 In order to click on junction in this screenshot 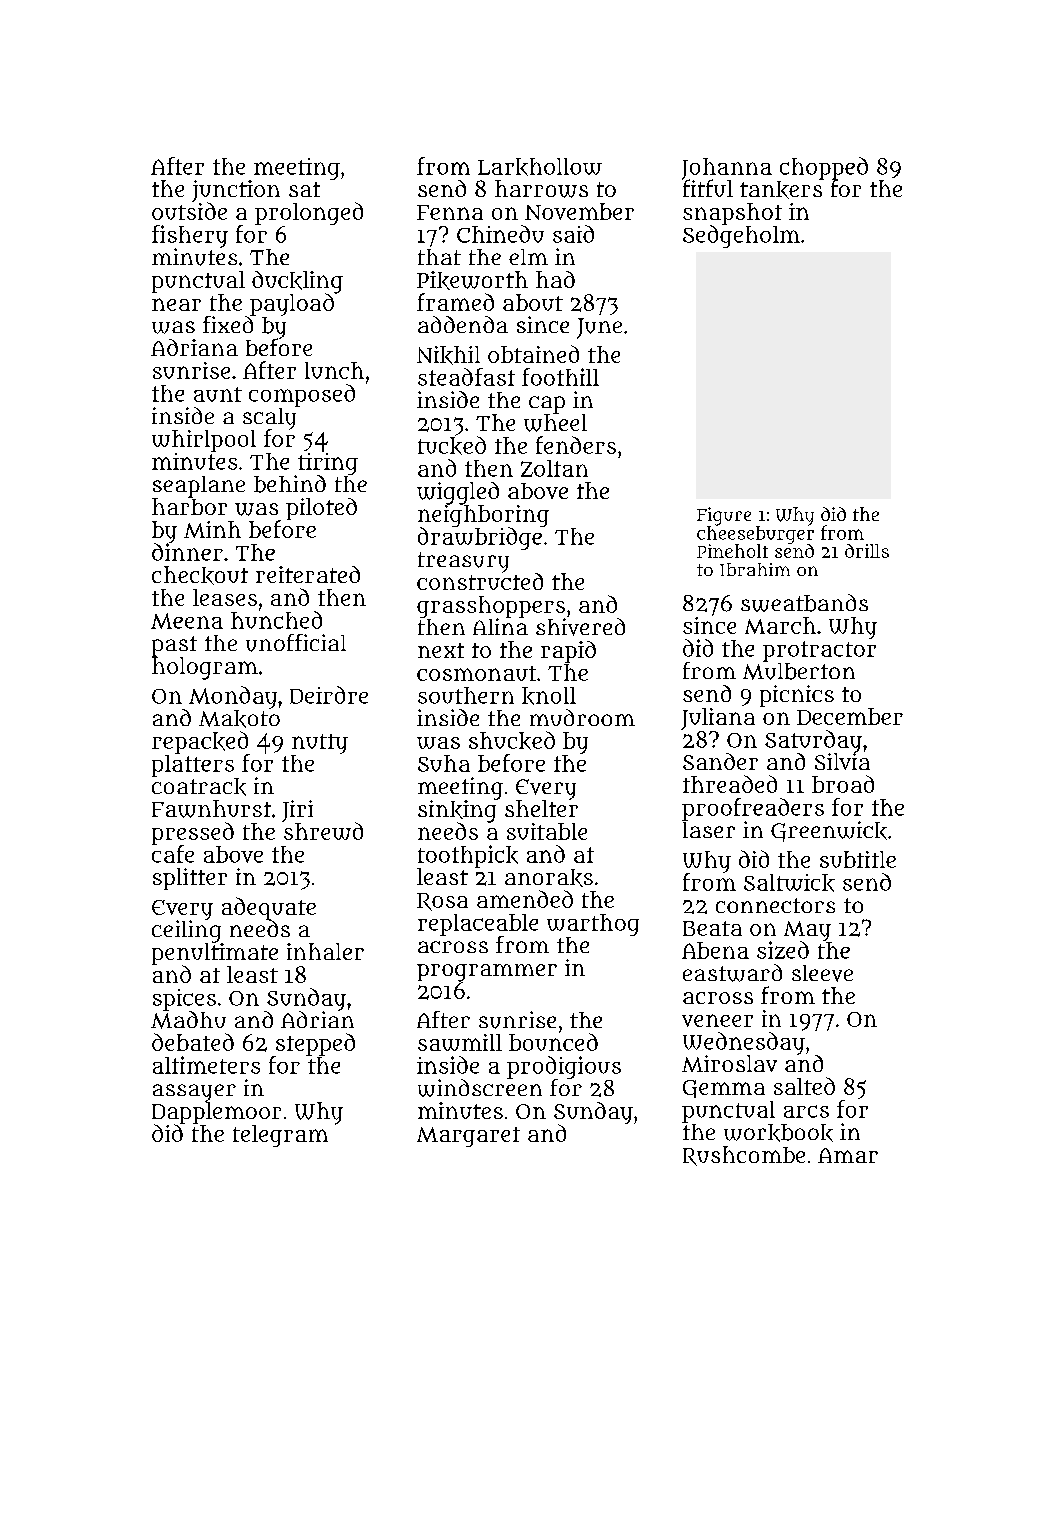, I will do `click(236, 191)`.
